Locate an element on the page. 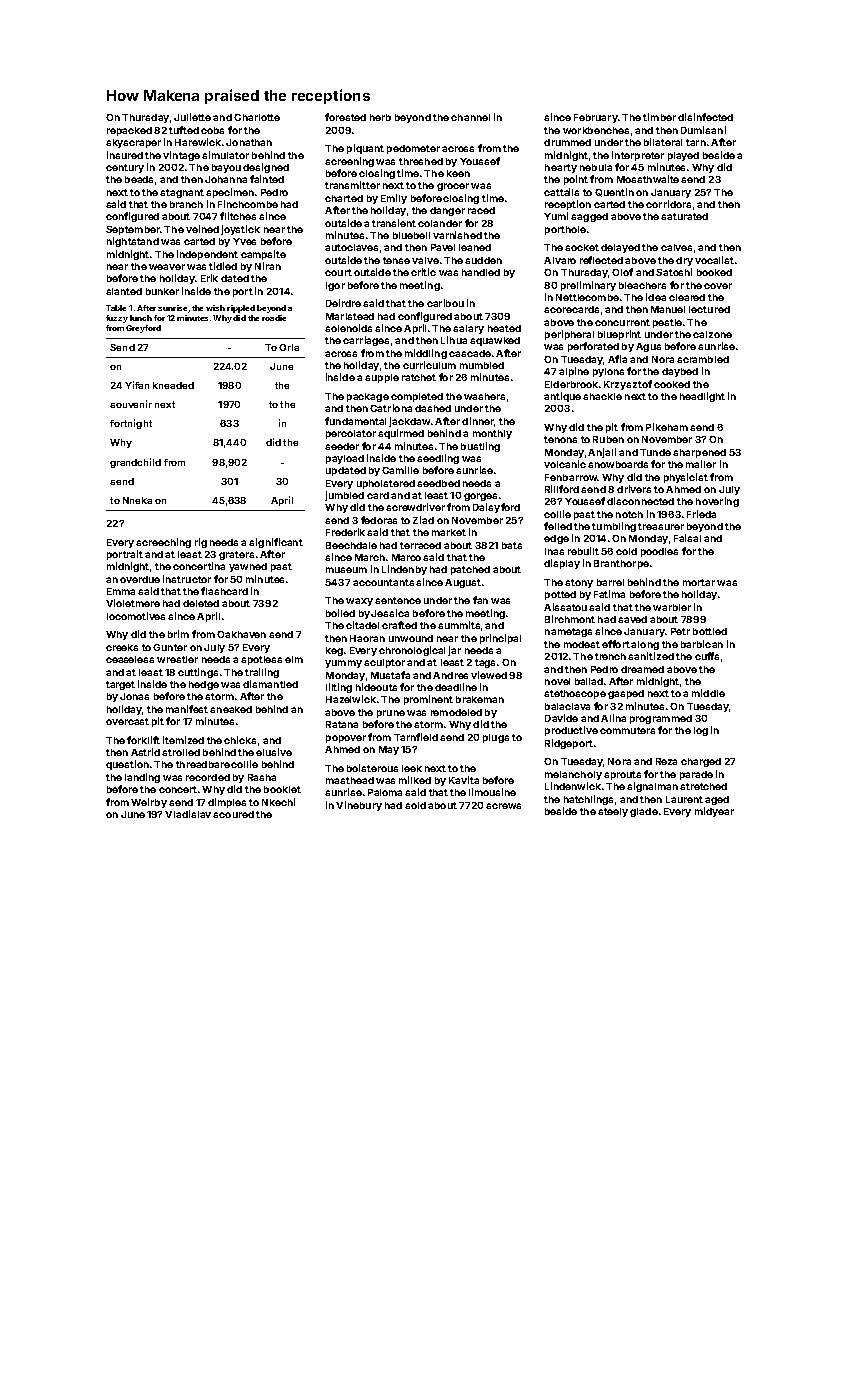 This page has height=1400, width=849. steely is located at coordinates (613, 812).
